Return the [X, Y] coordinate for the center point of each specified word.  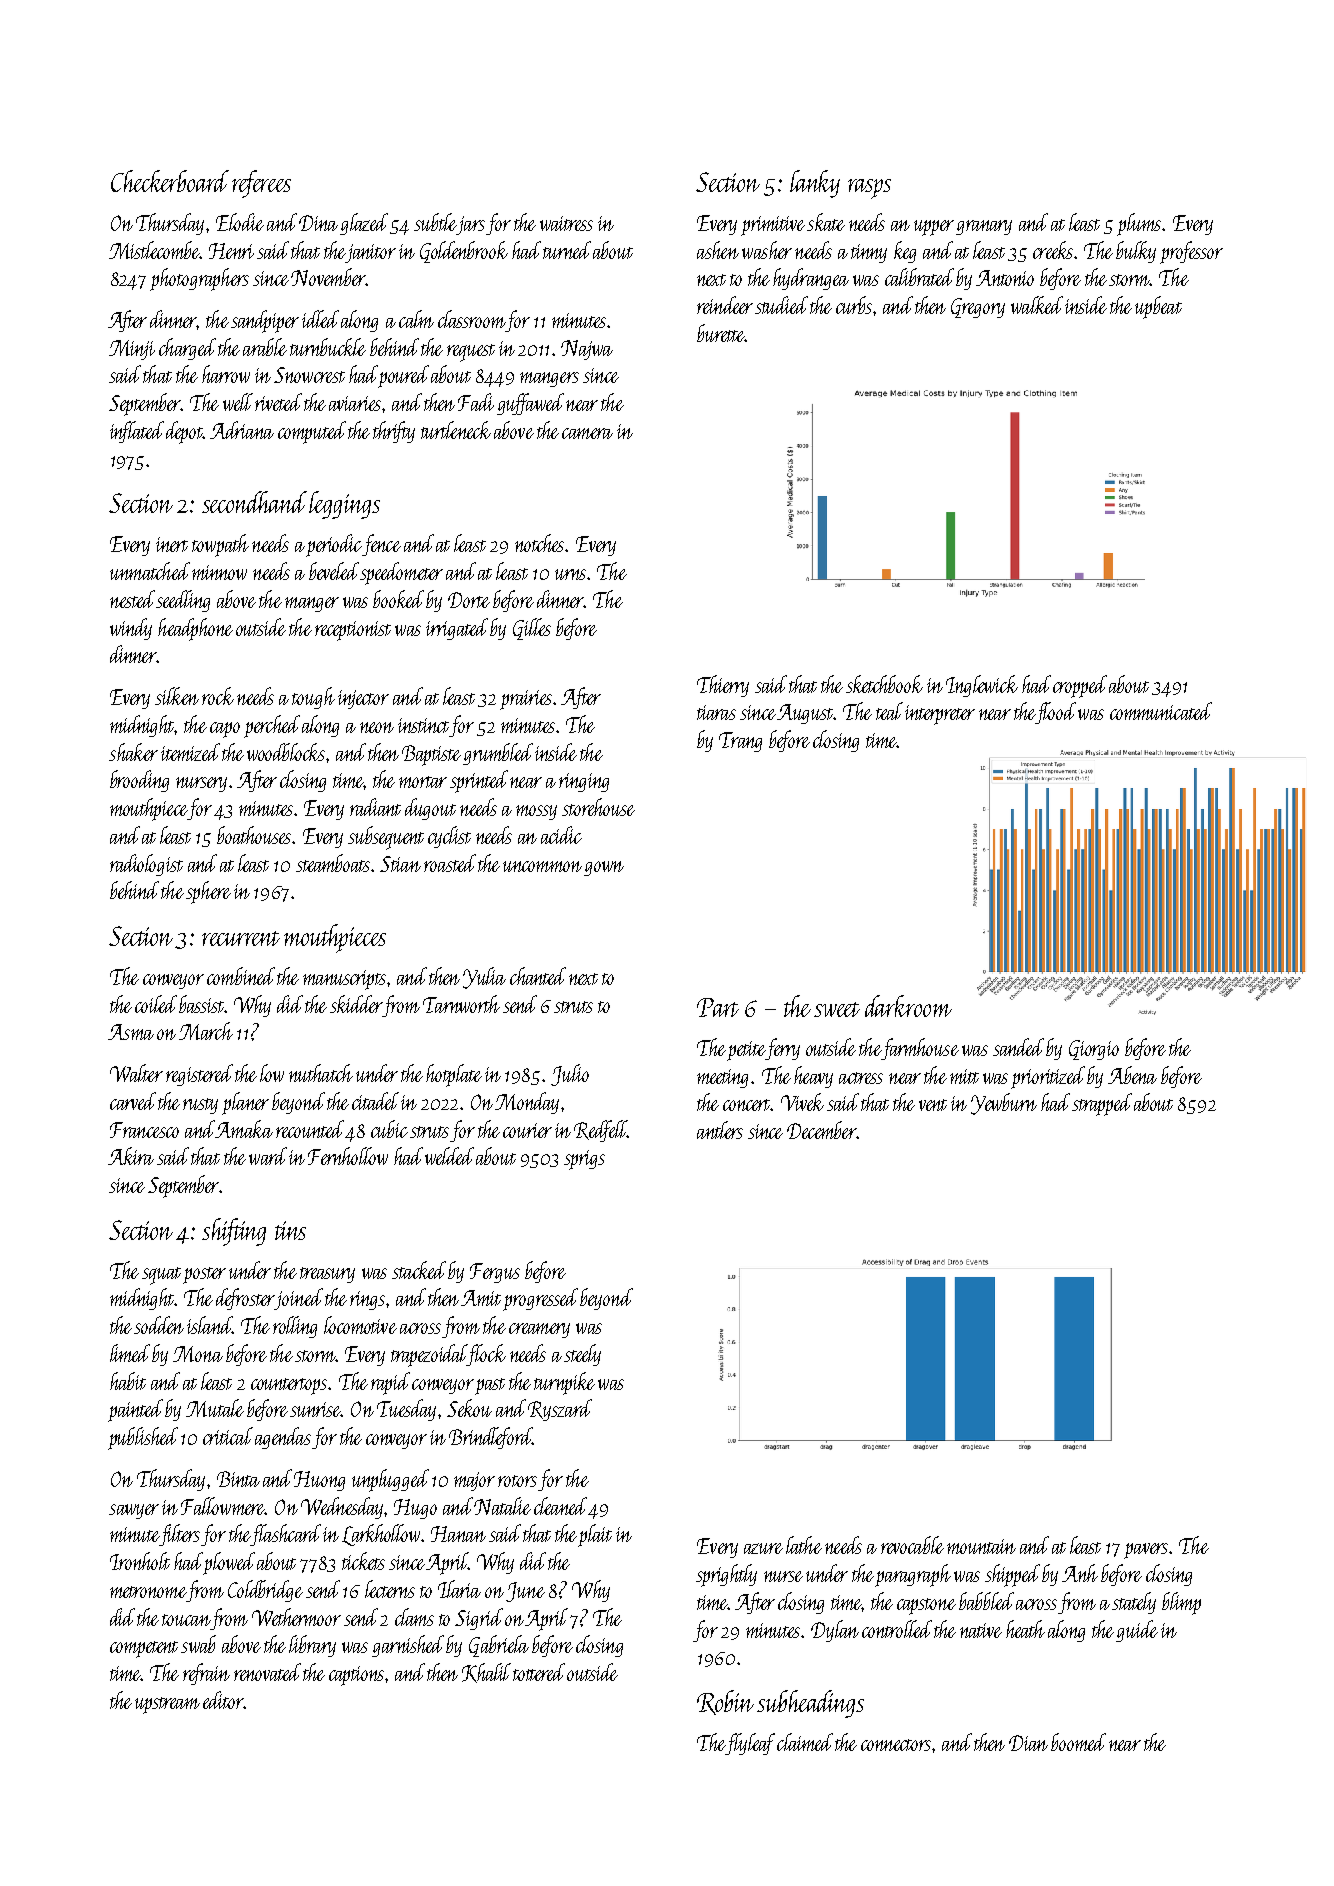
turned [567, 250]
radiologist [146, 865]
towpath [220, 545]
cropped [1080, 686]
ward [268, 1156]
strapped [1102, 1104]
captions [356, 1676]
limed [130, 1353]
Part [718, 1007]
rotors [517, 1481]
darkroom [908, 1006]
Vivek [802, 1102]
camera [587, 433]
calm [416, 319]
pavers [1146, 1551]
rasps [869, 189]
